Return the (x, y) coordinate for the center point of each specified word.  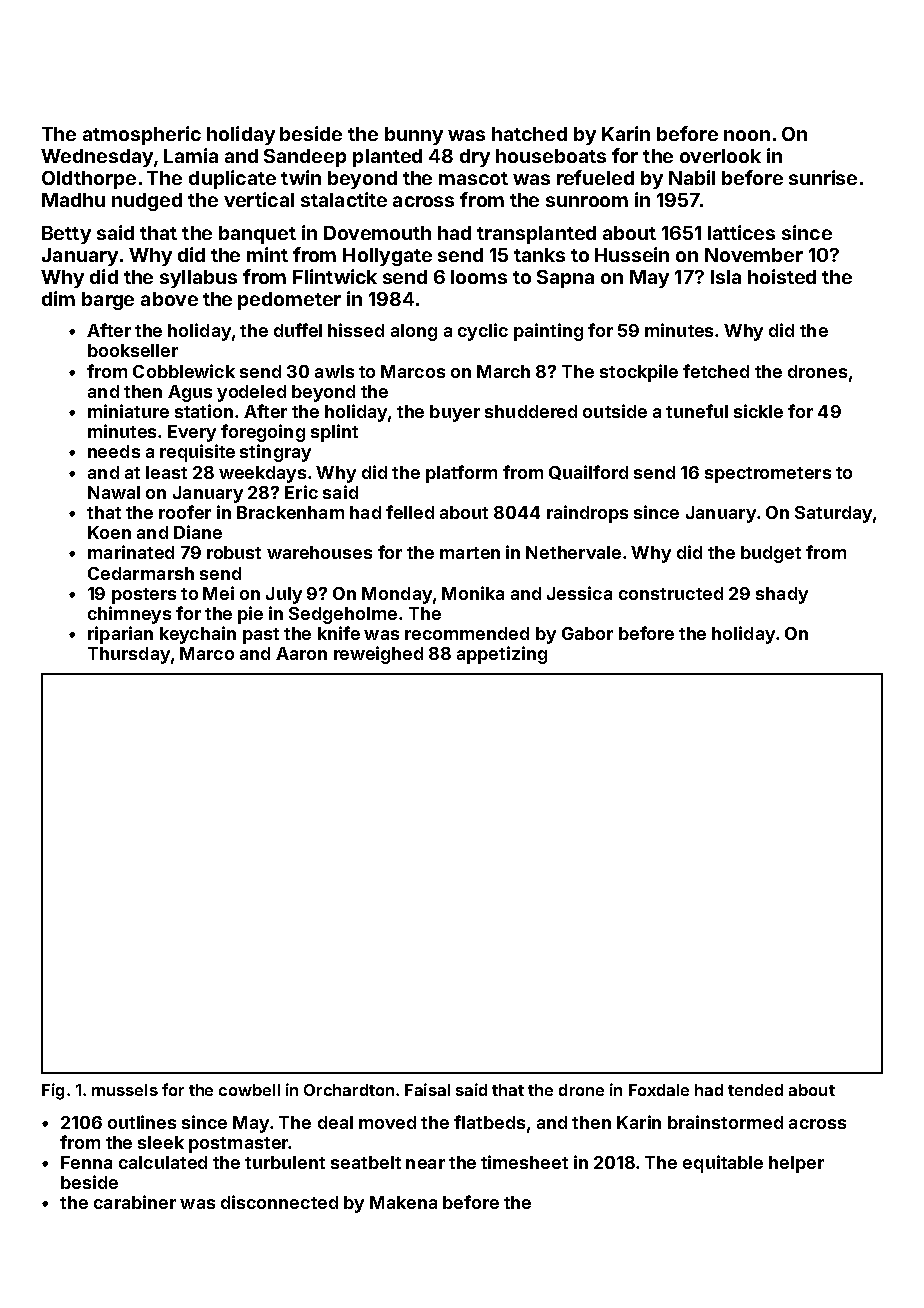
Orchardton (349, 1090)
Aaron (301, 653)
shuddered (531, 411)
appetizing (502, 655)
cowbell (249, 1090)
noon (747, 135)
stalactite (344, 199)
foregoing (263, 433)
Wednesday (97, 158)
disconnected (279, 1202)
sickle (758, 411)
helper (796, 1164)
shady (782, 595)
